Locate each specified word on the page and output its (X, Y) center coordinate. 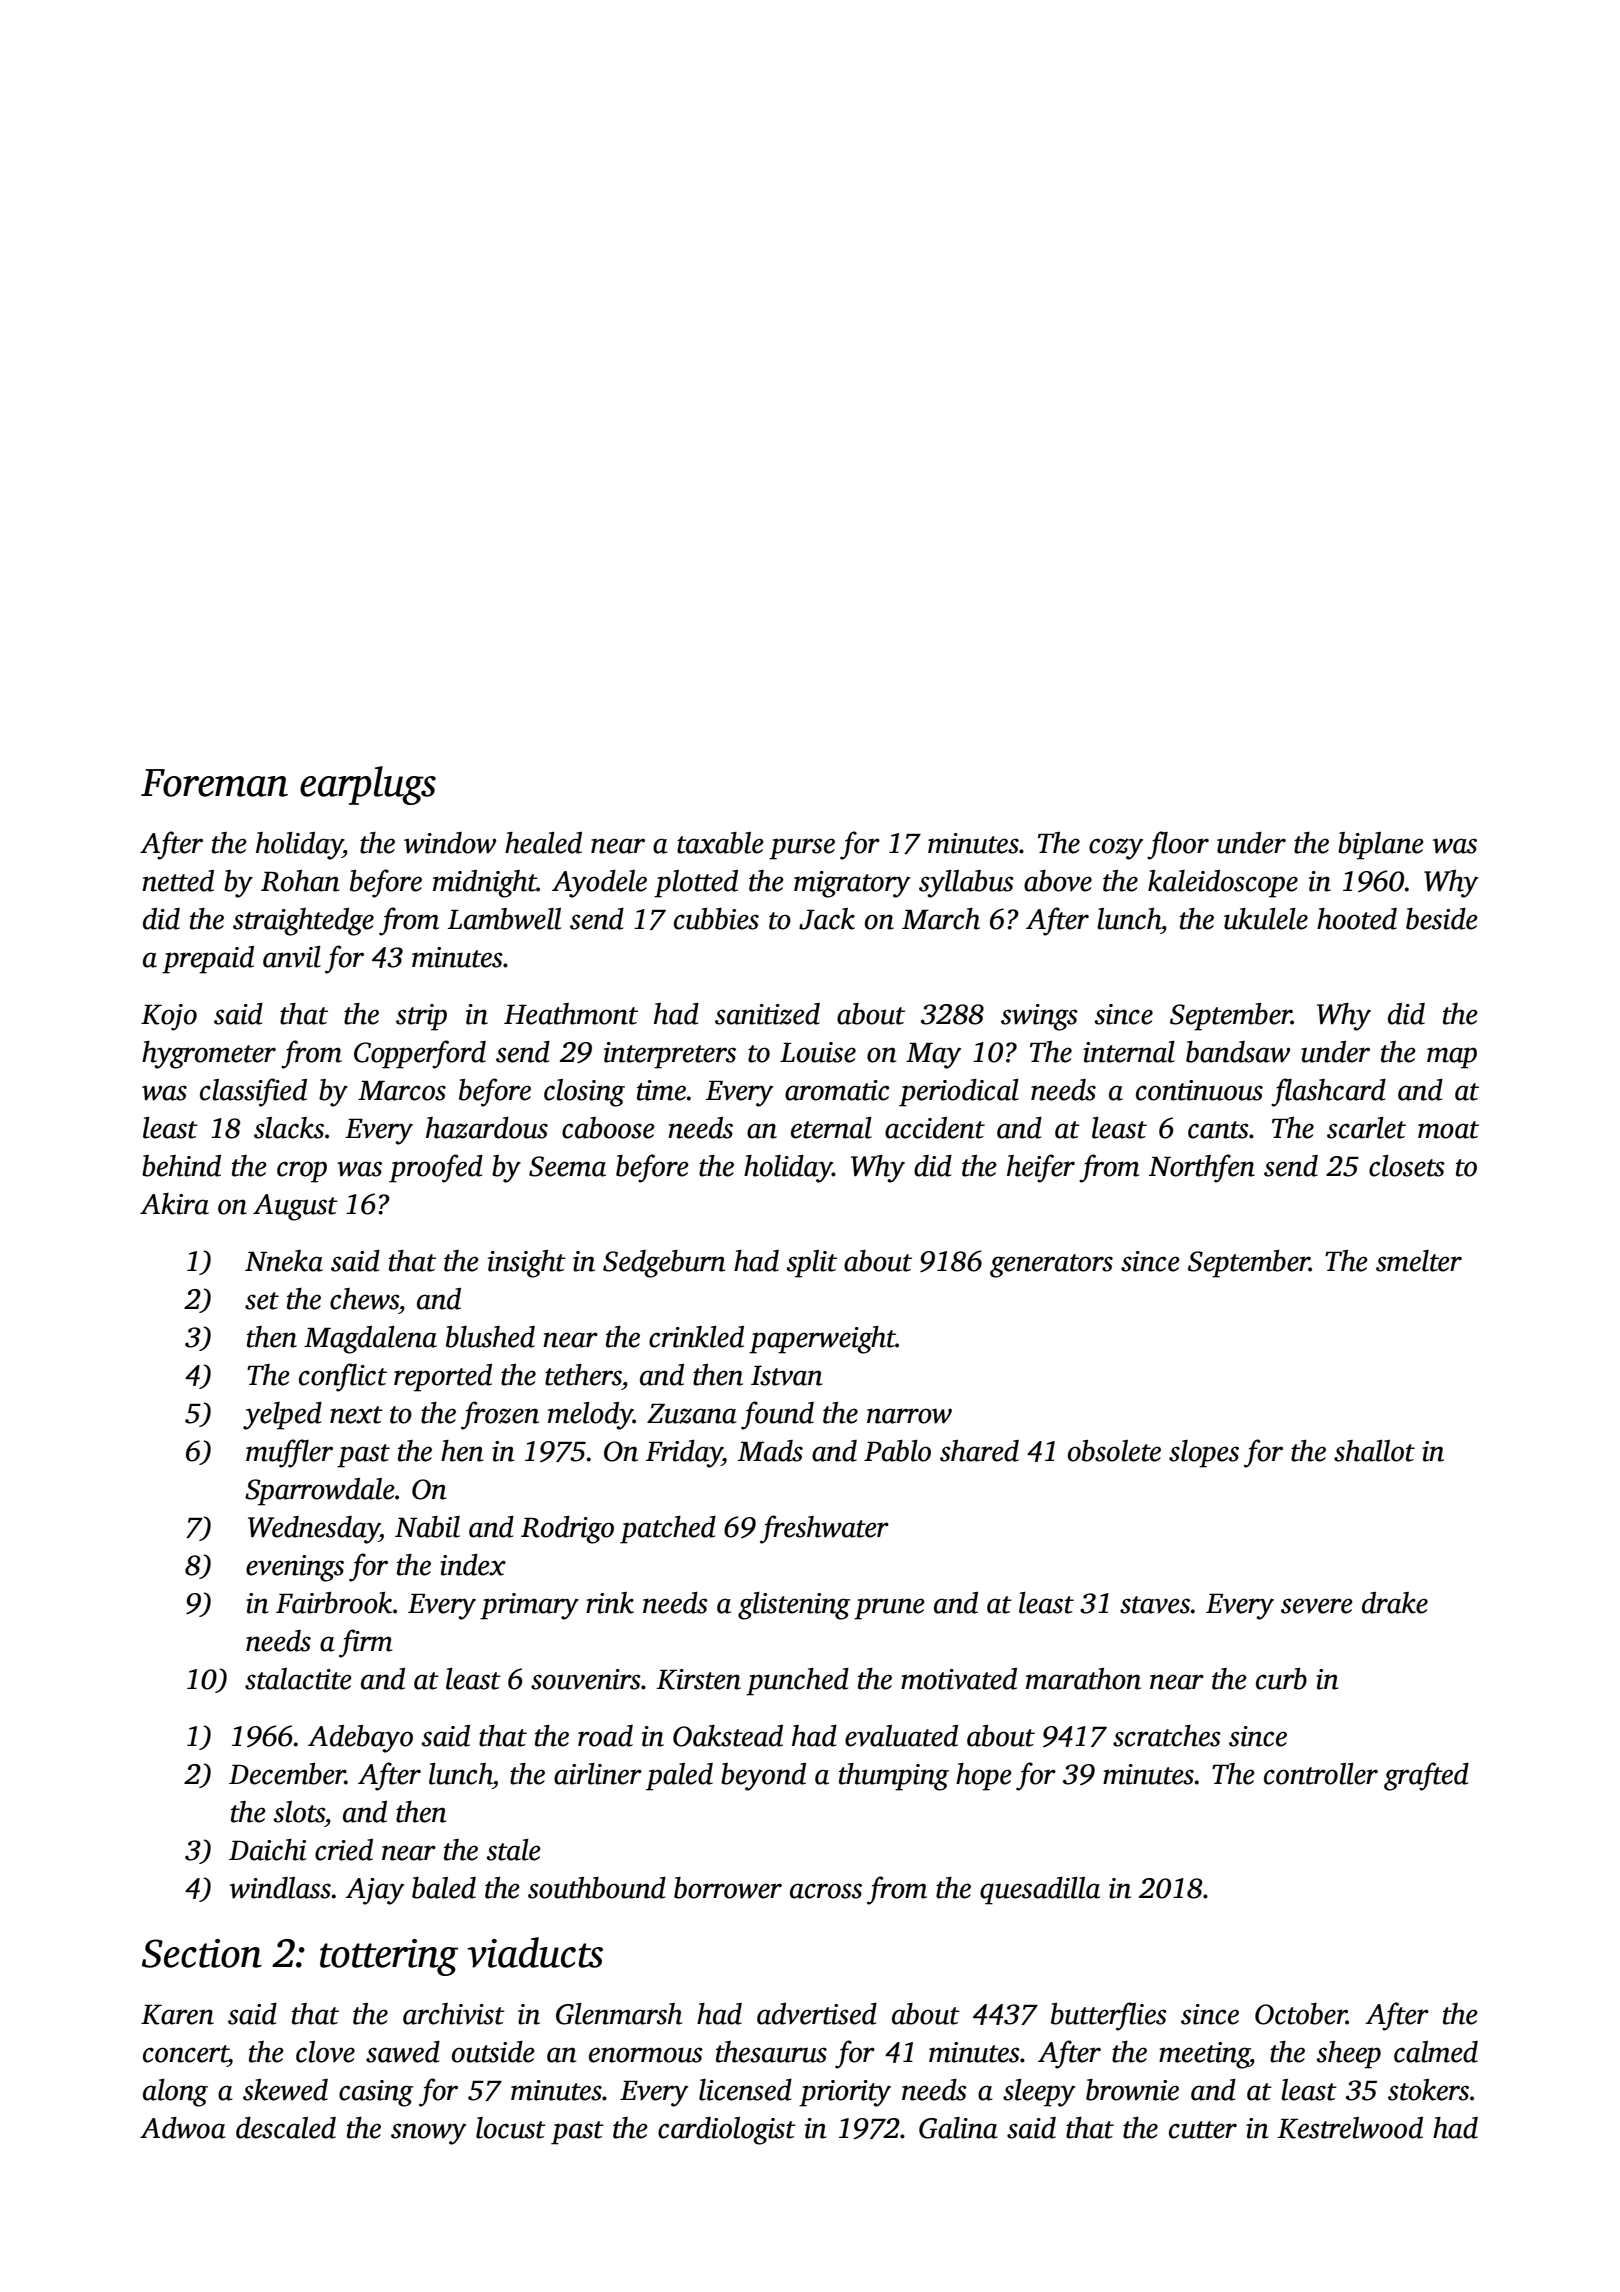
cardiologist (727, 2131)
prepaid (208, 960)
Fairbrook (334, 1603)
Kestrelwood (1350, 2128)
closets (1407, 1166)
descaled (286, 2128)
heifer (1041, 1168)
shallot (1374, 1451)
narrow (909, 1416)
